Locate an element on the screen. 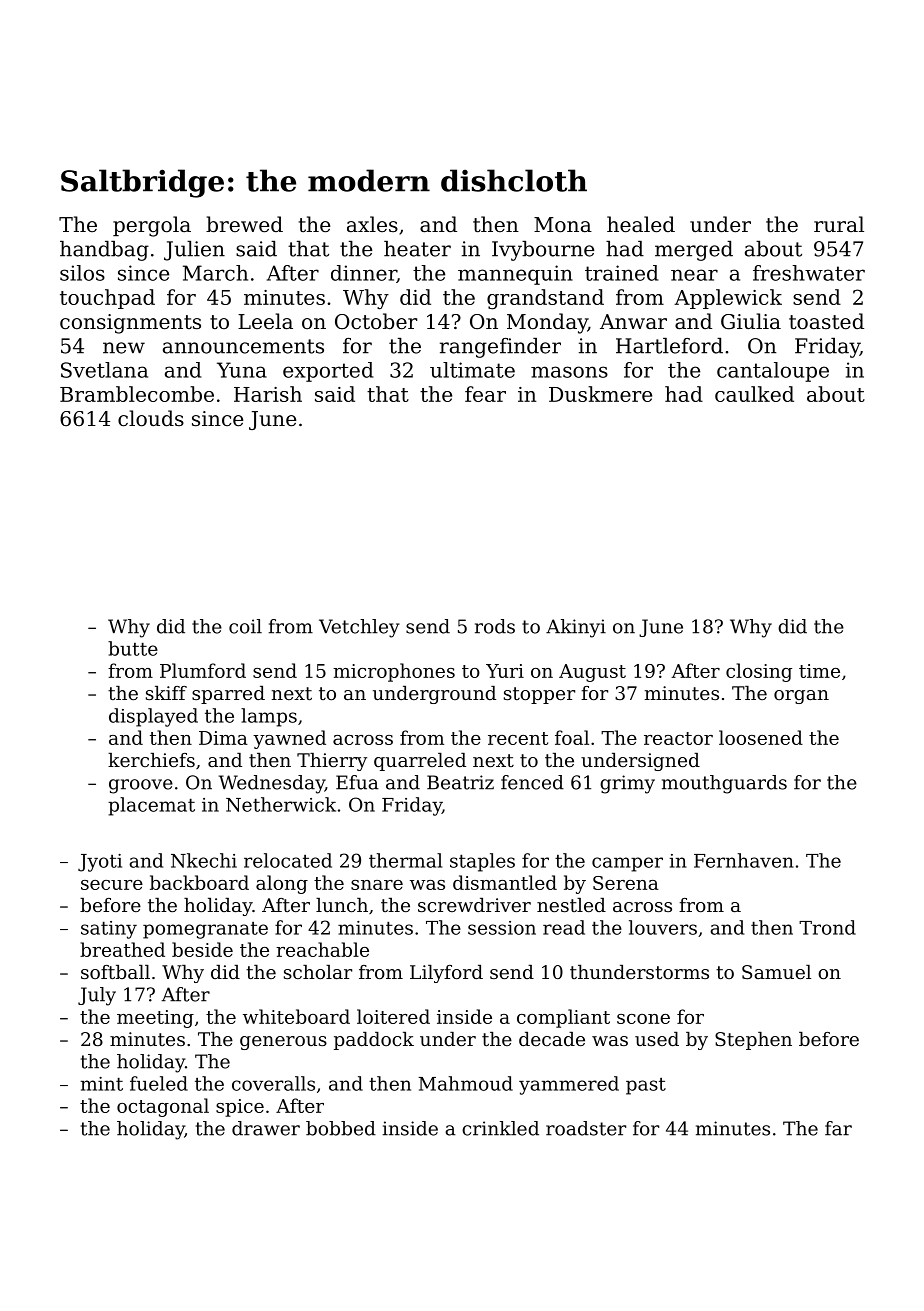 This screenshot has height=1311, width=924. Fernhaven is located at coordinates (744, 860).
